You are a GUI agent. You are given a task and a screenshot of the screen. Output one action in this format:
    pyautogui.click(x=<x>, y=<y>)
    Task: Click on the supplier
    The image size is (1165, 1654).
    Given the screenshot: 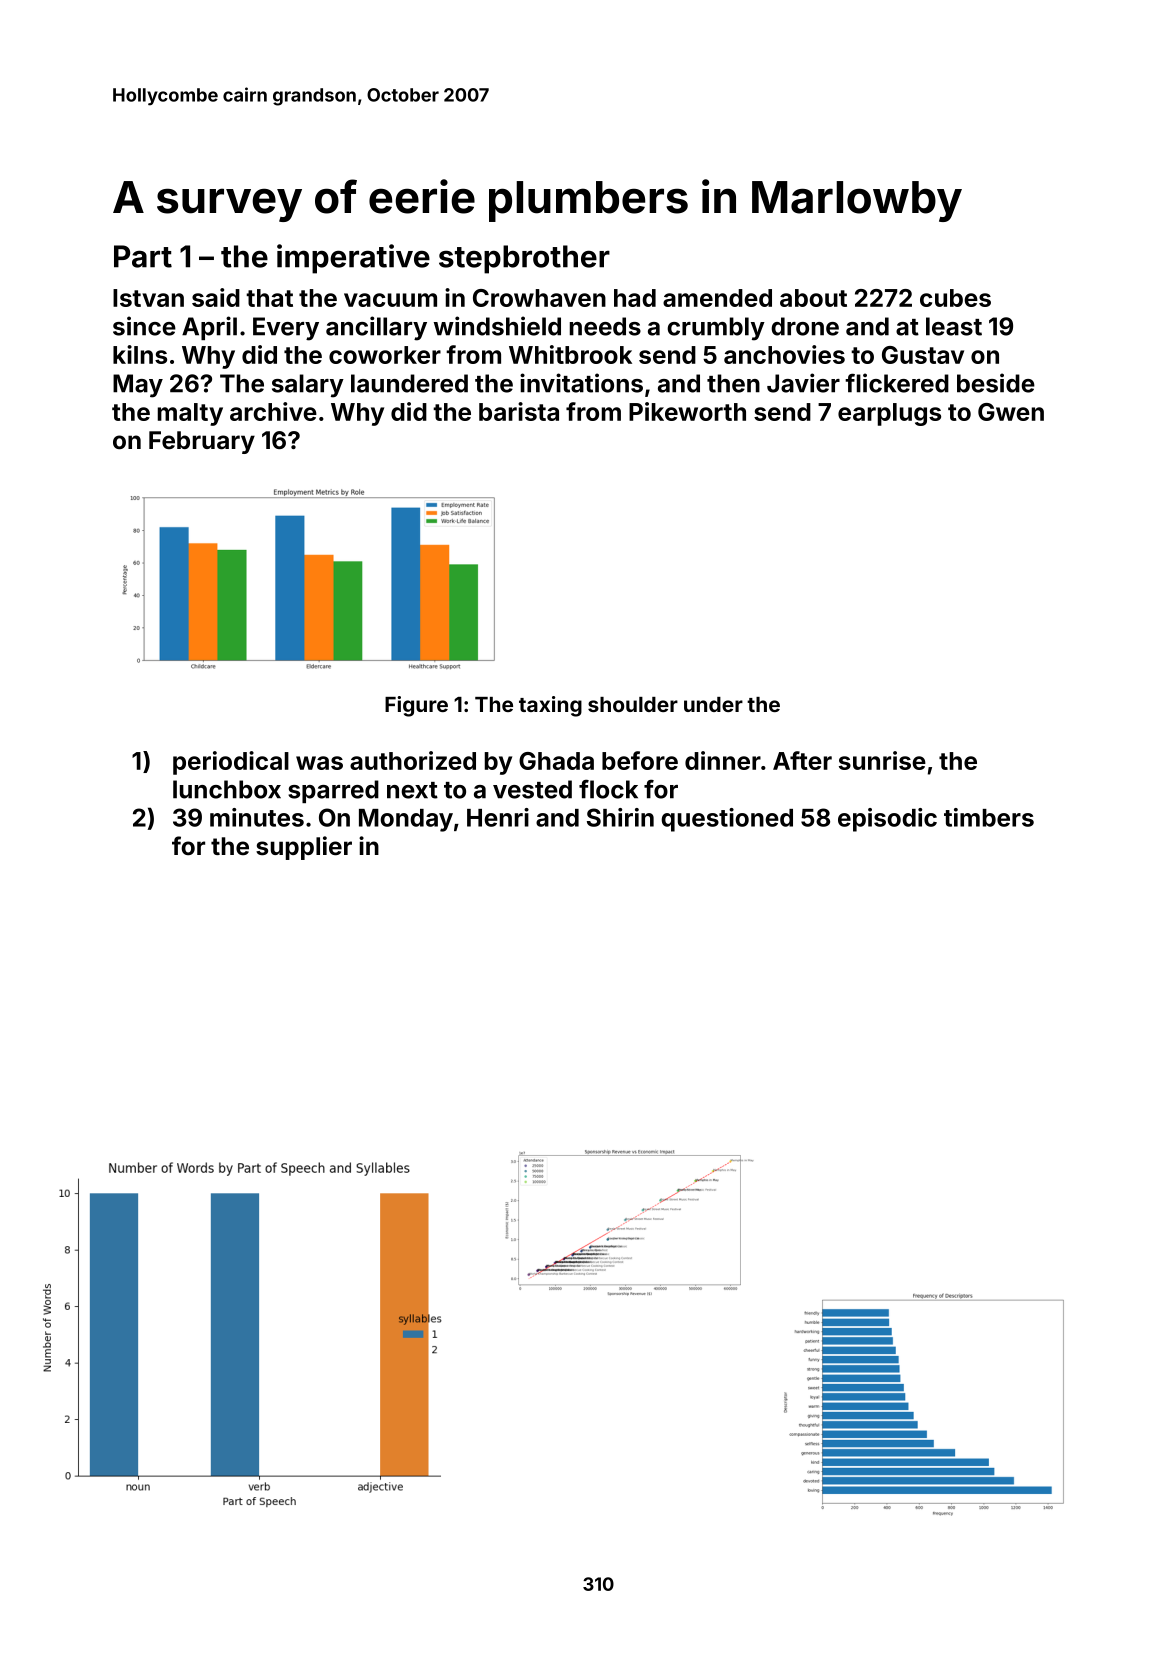 What is the action you would take?
    pyautogui.click(x=304, y=848)
